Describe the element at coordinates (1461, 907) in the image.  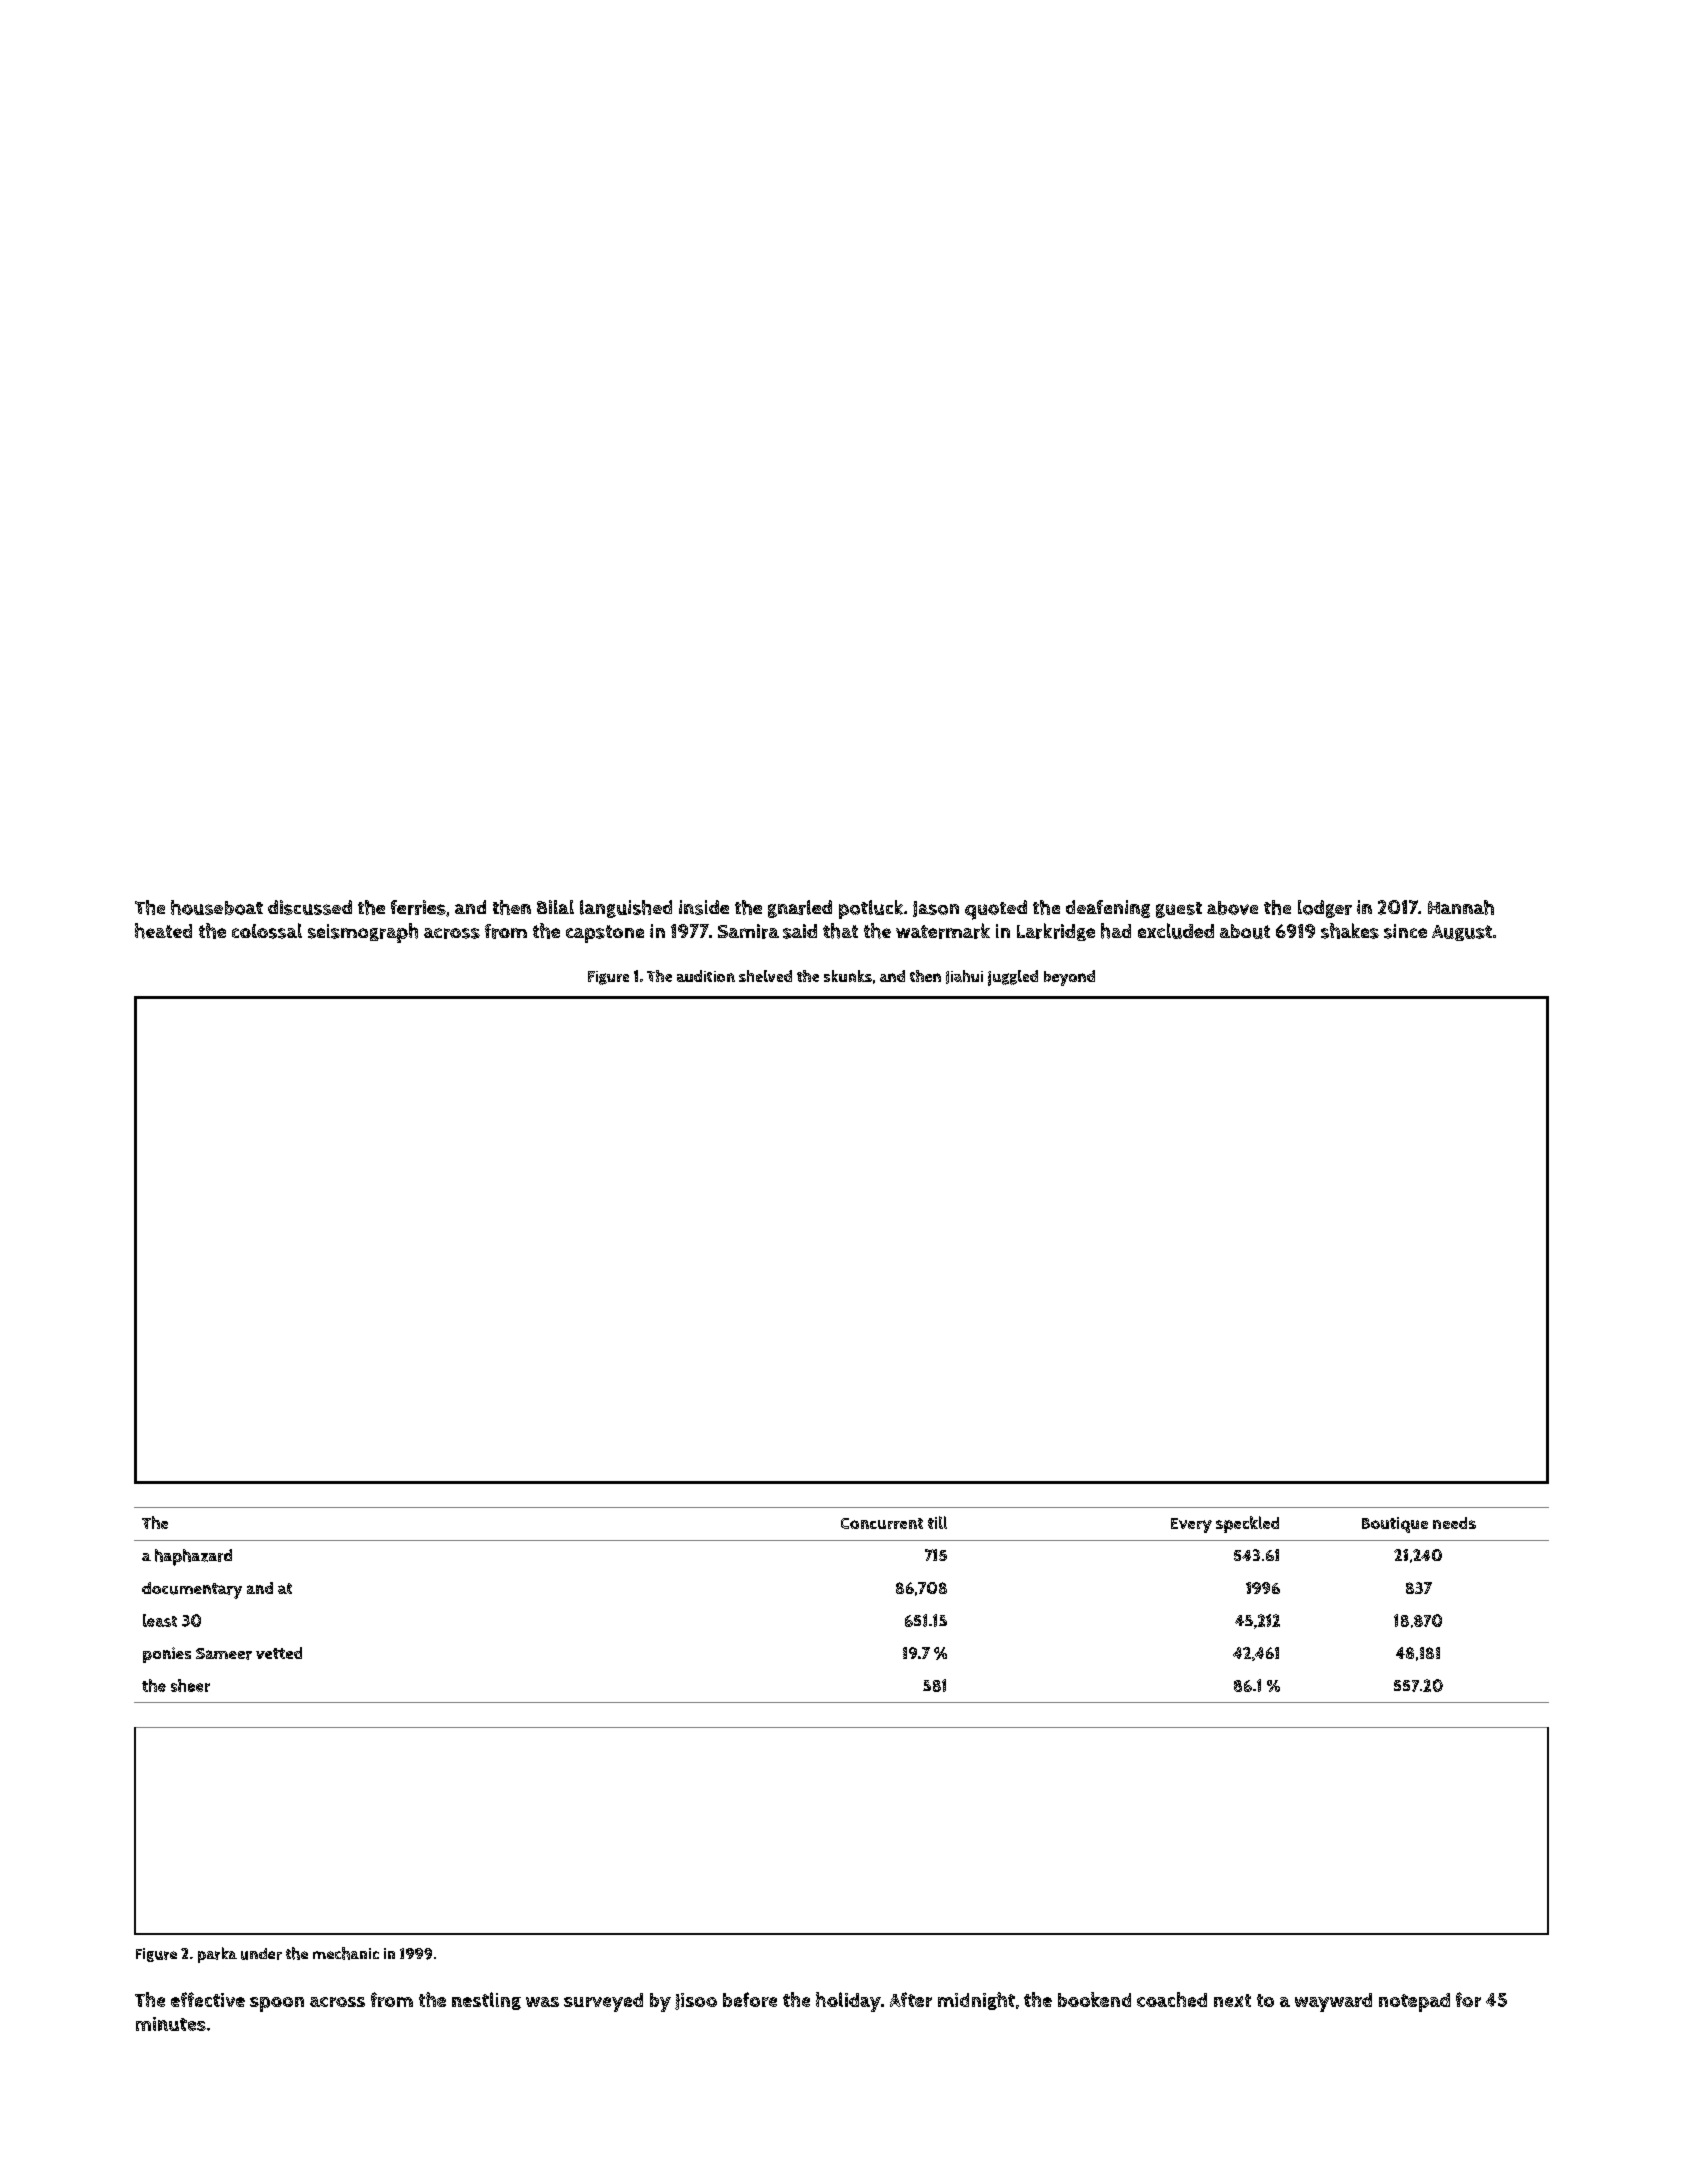
I see `Hannah` at that location.
